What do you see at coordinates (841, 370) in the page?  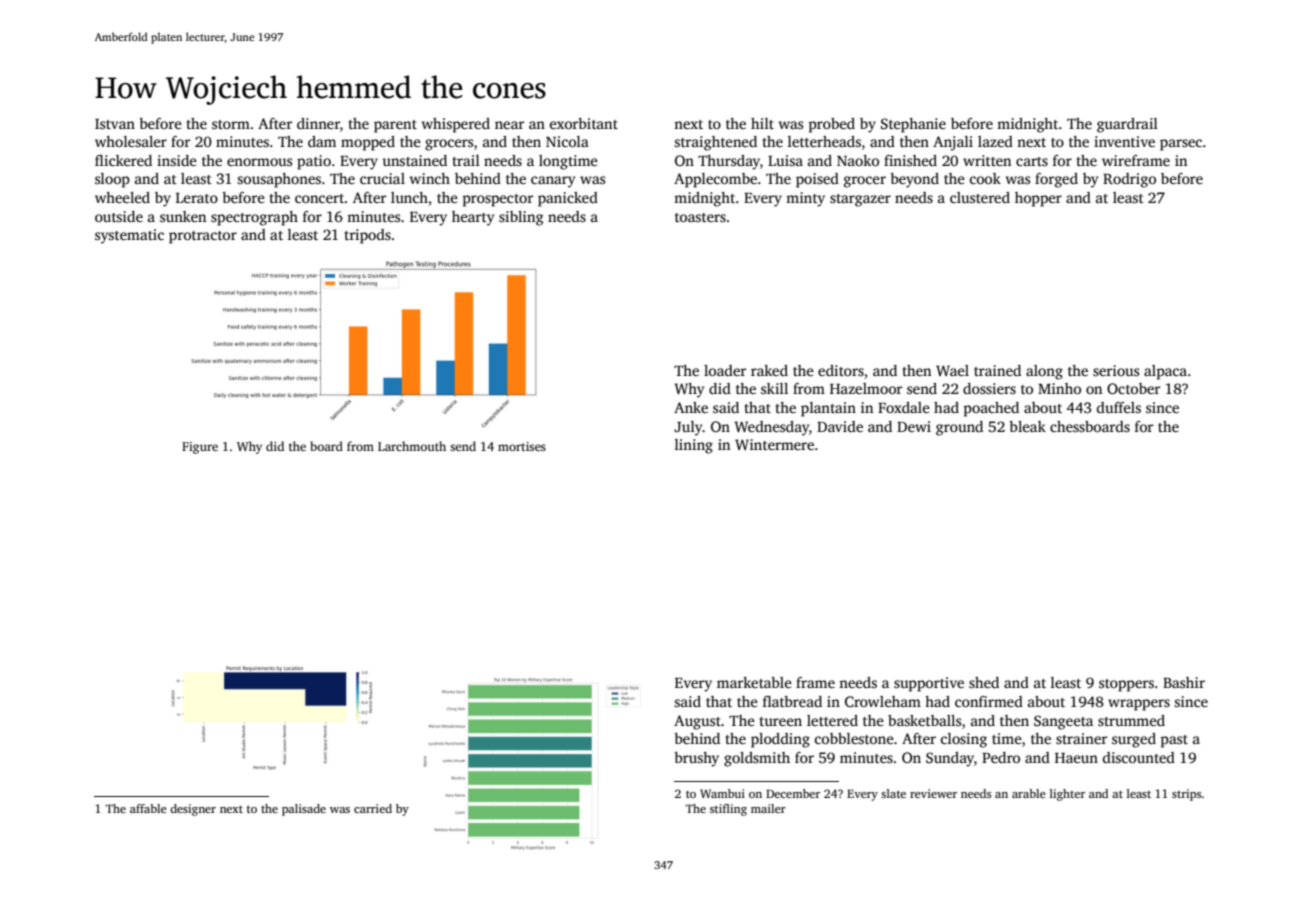 I see `editors` at bounding box center [841, 370].
